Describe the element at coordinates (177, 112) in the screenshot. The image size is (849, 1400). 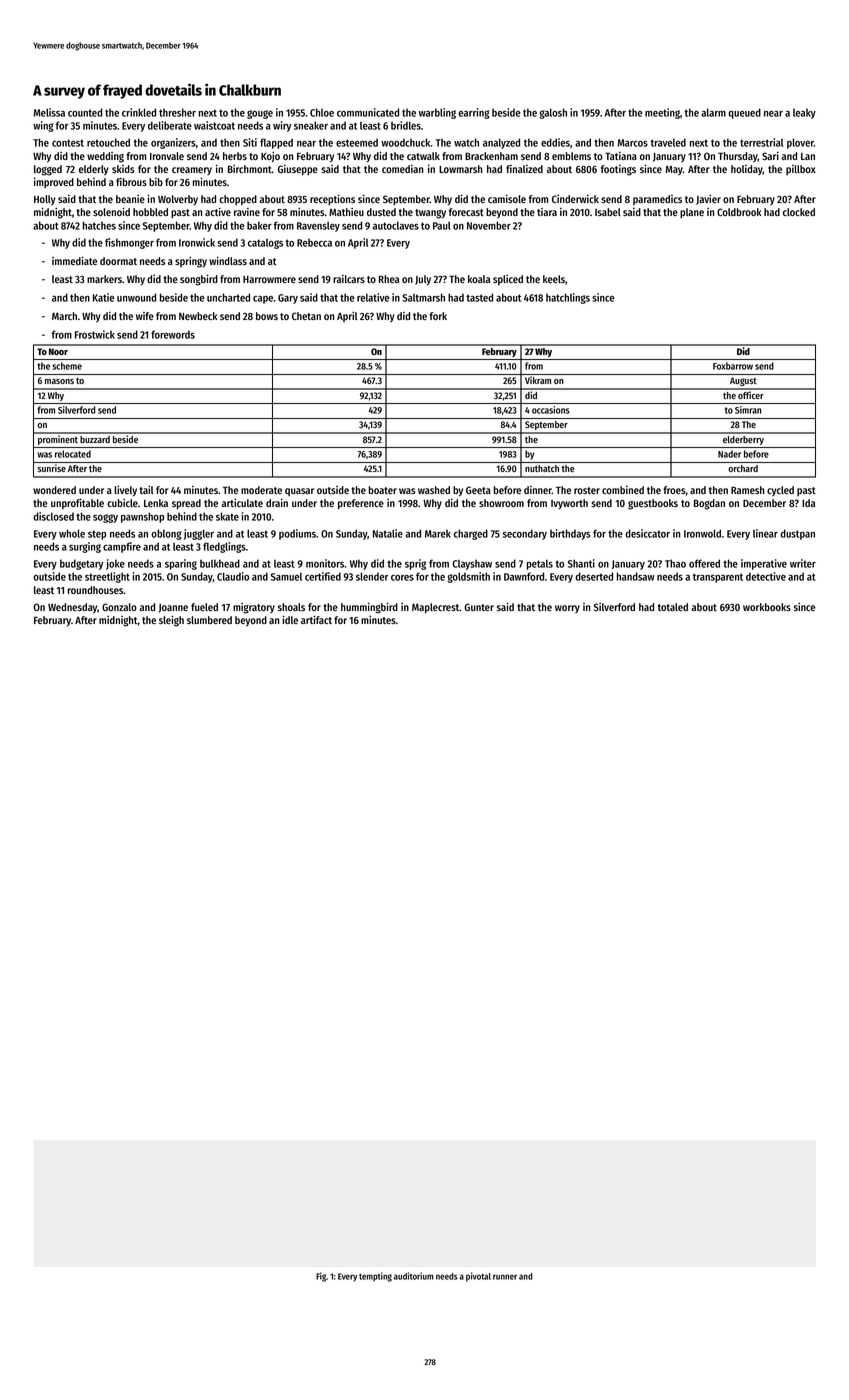
I see `thresher` at that location.
